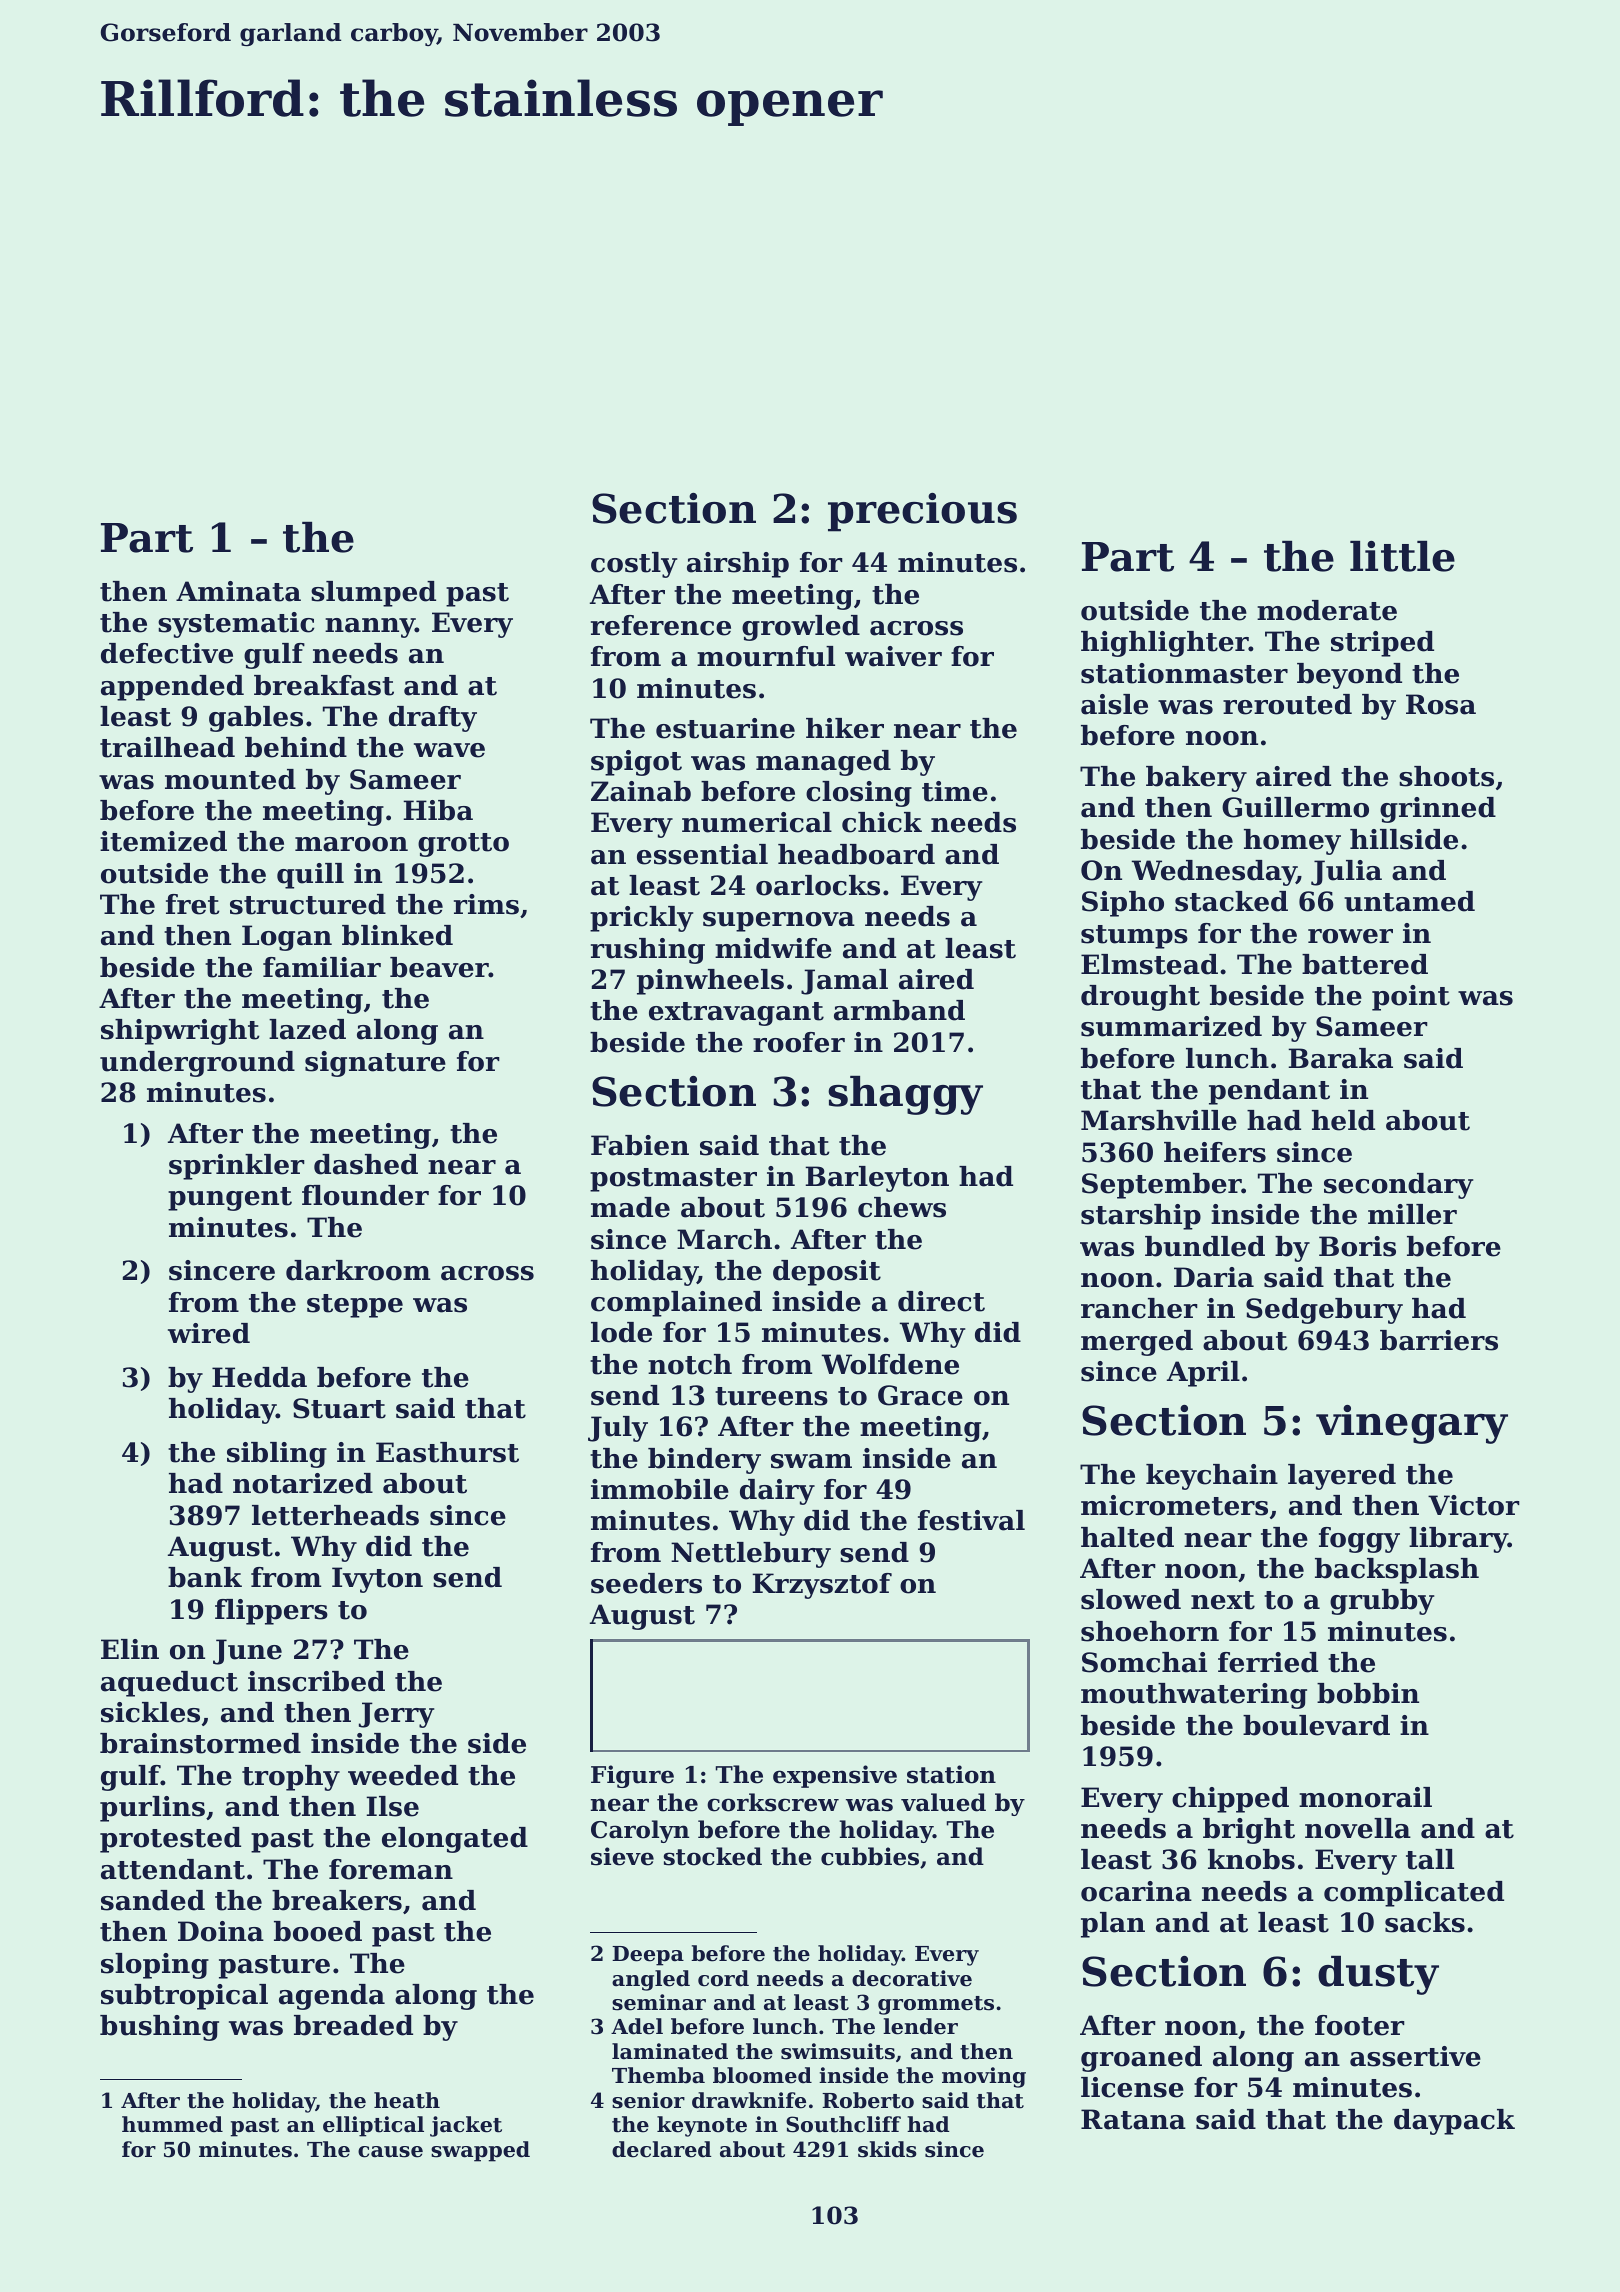 The height and width of the page is (2292, 1620). What do you see at coordinates (1411, 998) in the page?
I see `point` at bounding box center [1411, 998].
